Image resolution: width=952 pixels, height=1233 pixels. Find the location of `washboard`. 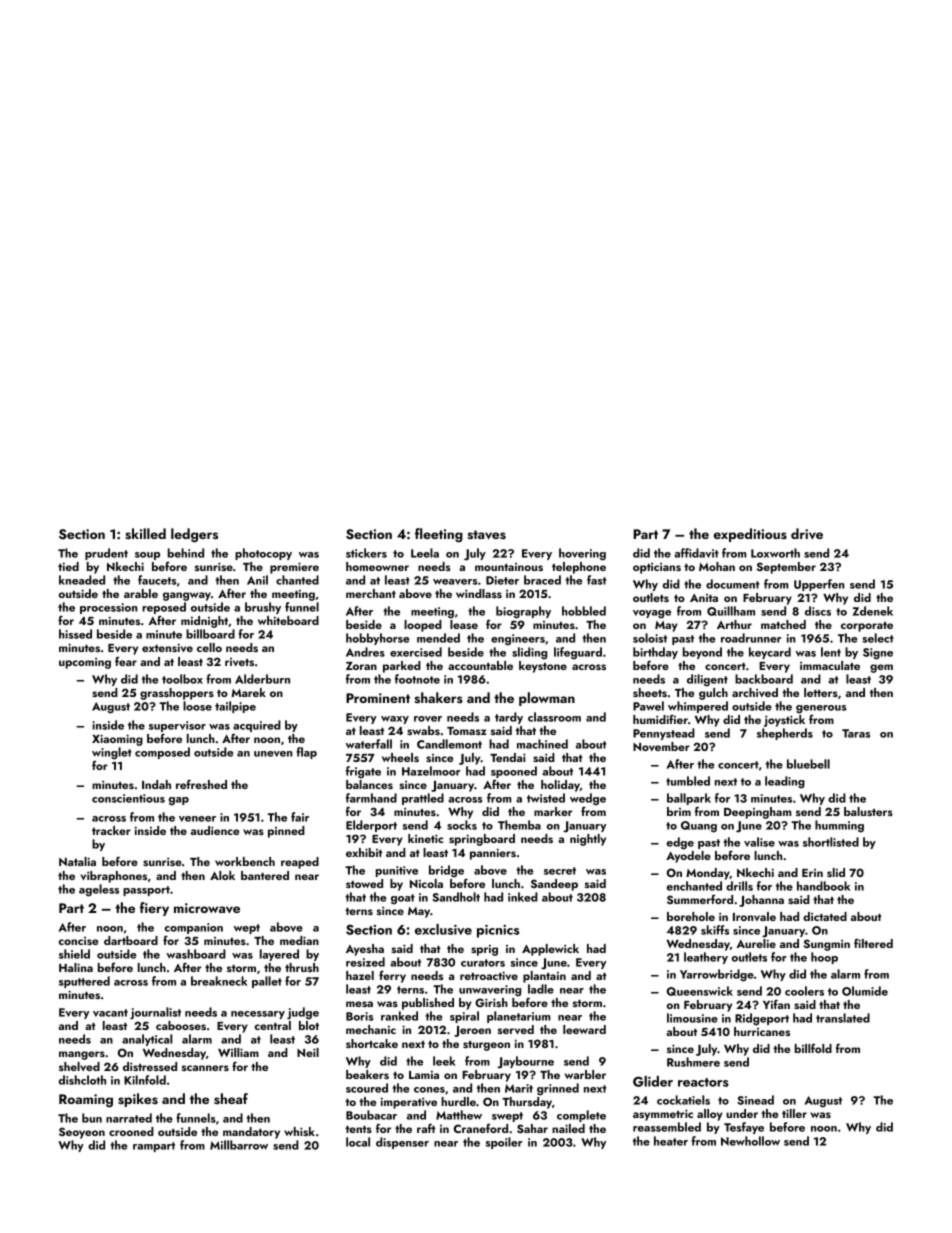

washboard is located at coordinates (196, 954).
